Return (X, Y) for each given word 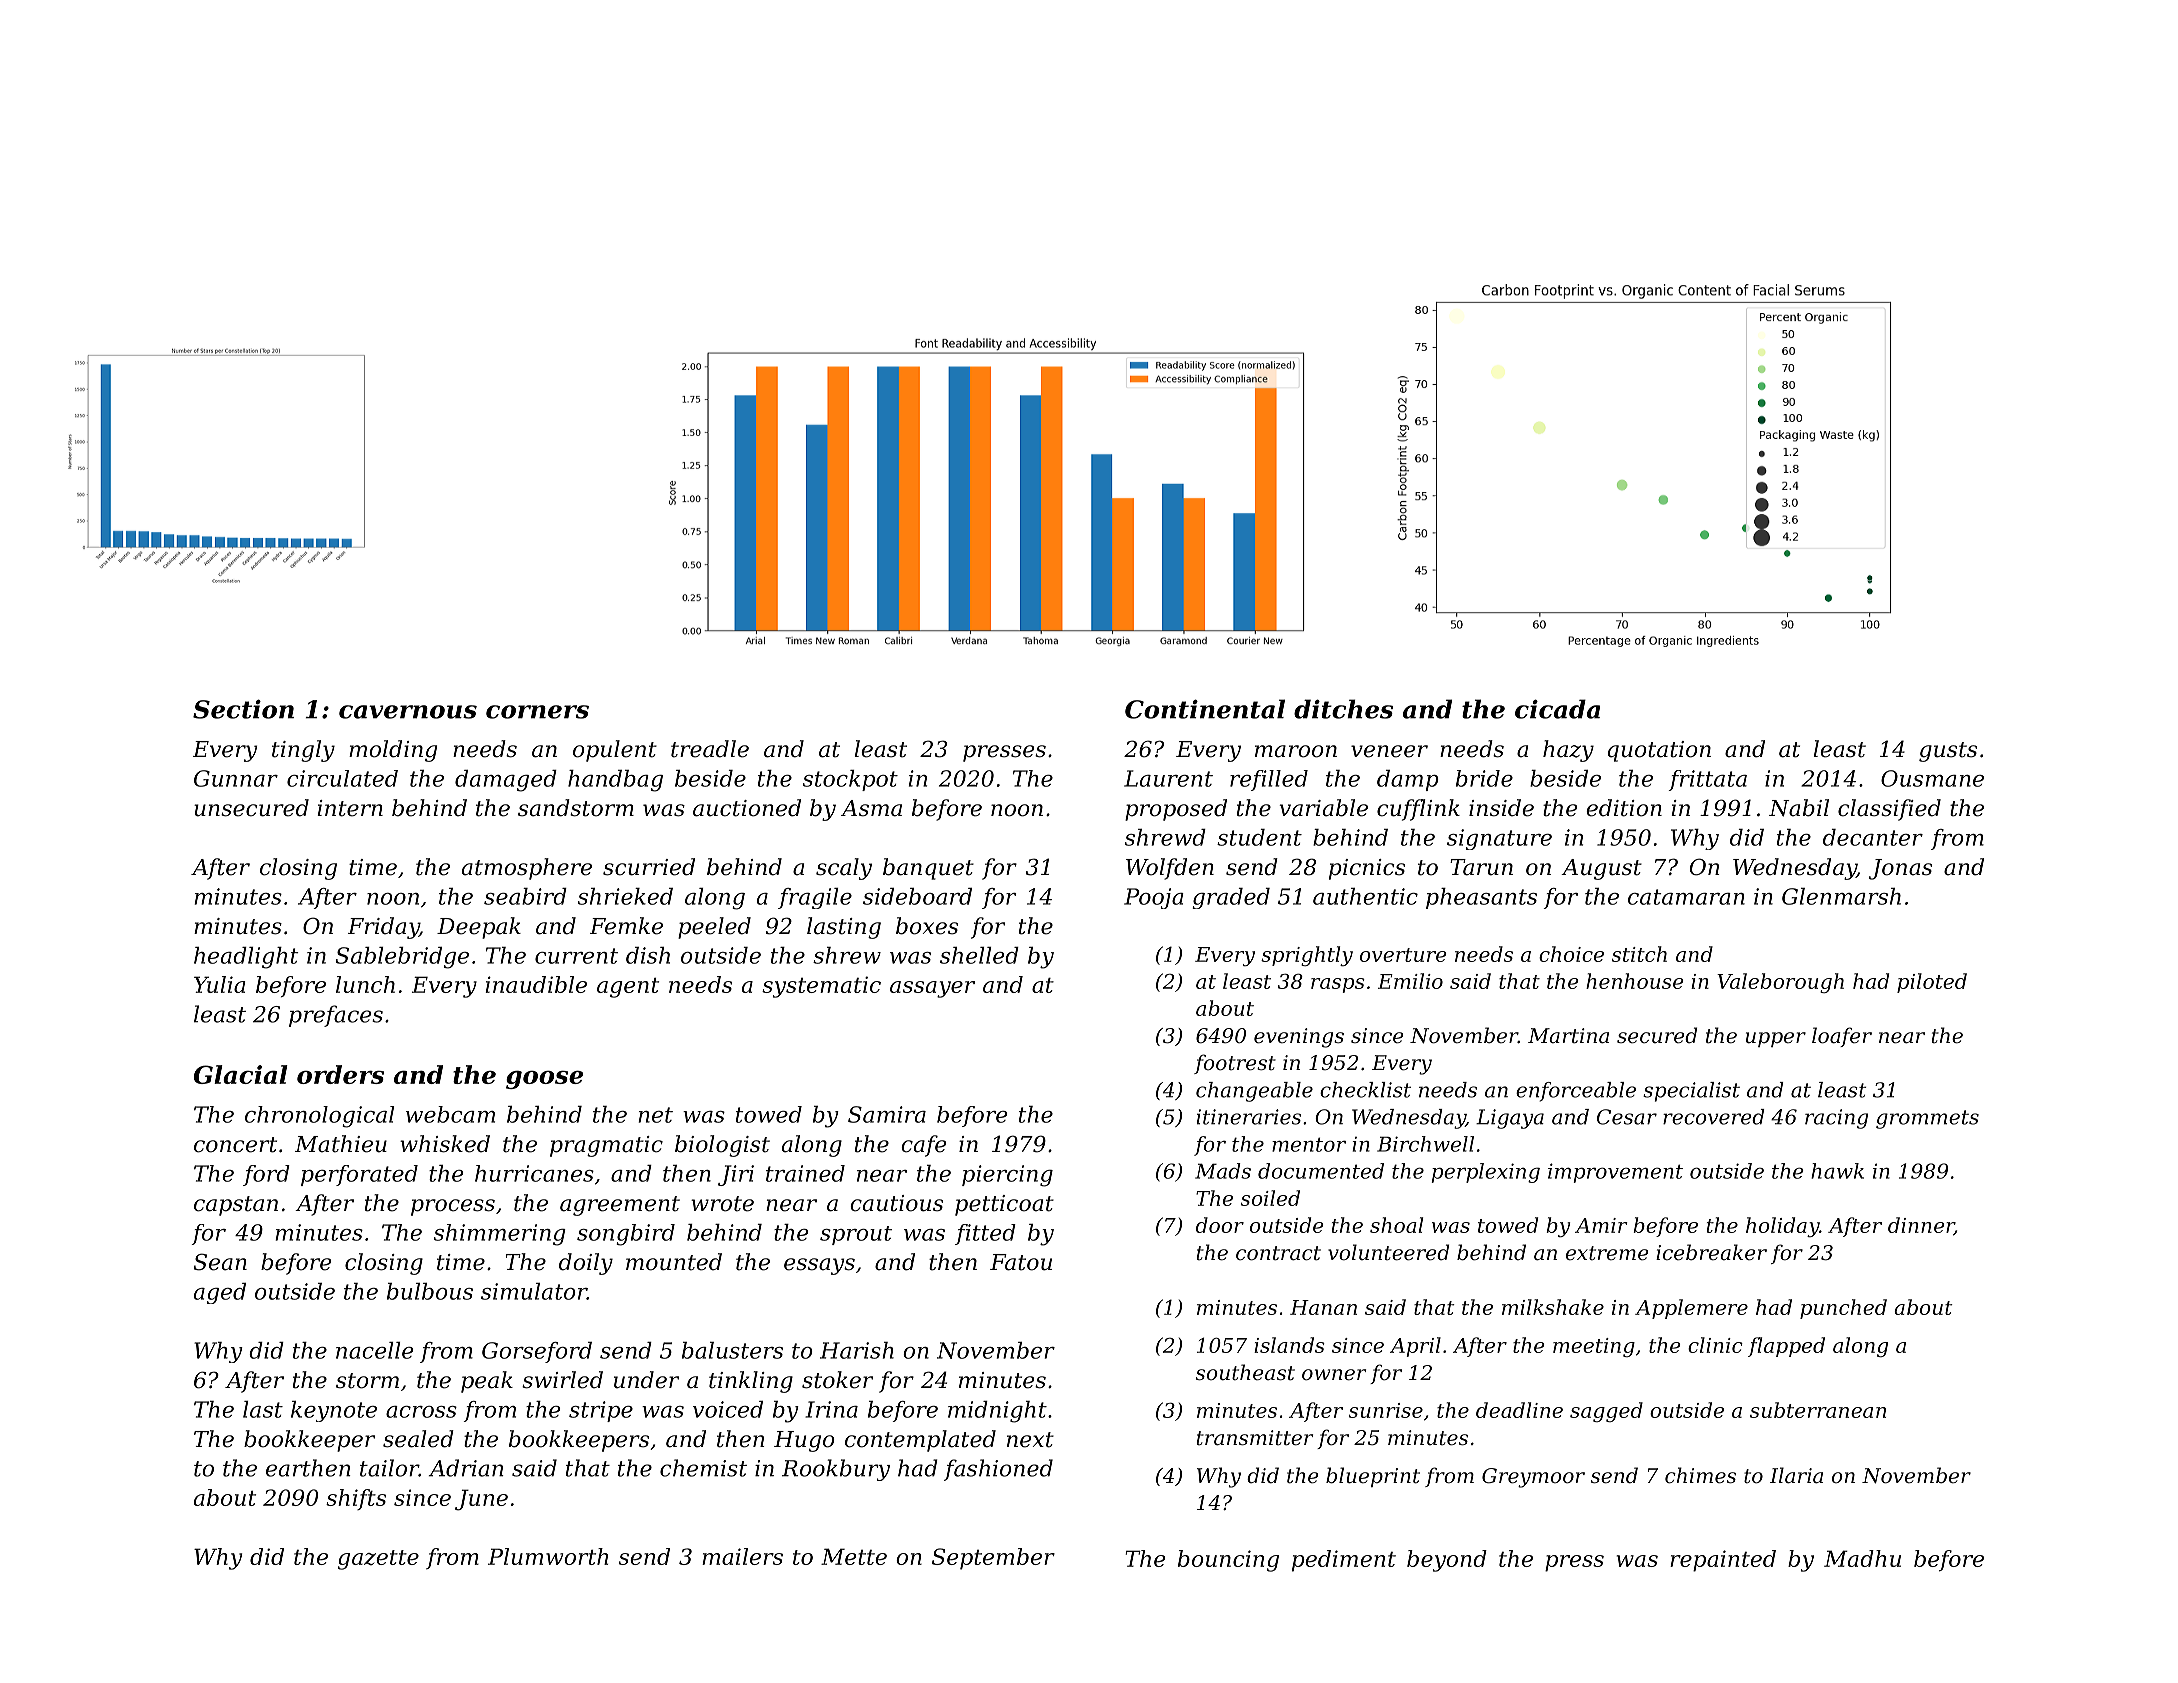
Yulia (219, 984)
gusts (1948, 752)
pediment (1344, 1561)
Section (243, 709)
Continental (1205, 709)
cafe (923, 1146)
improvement (1615, 1173)
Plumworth (548, 1556)
